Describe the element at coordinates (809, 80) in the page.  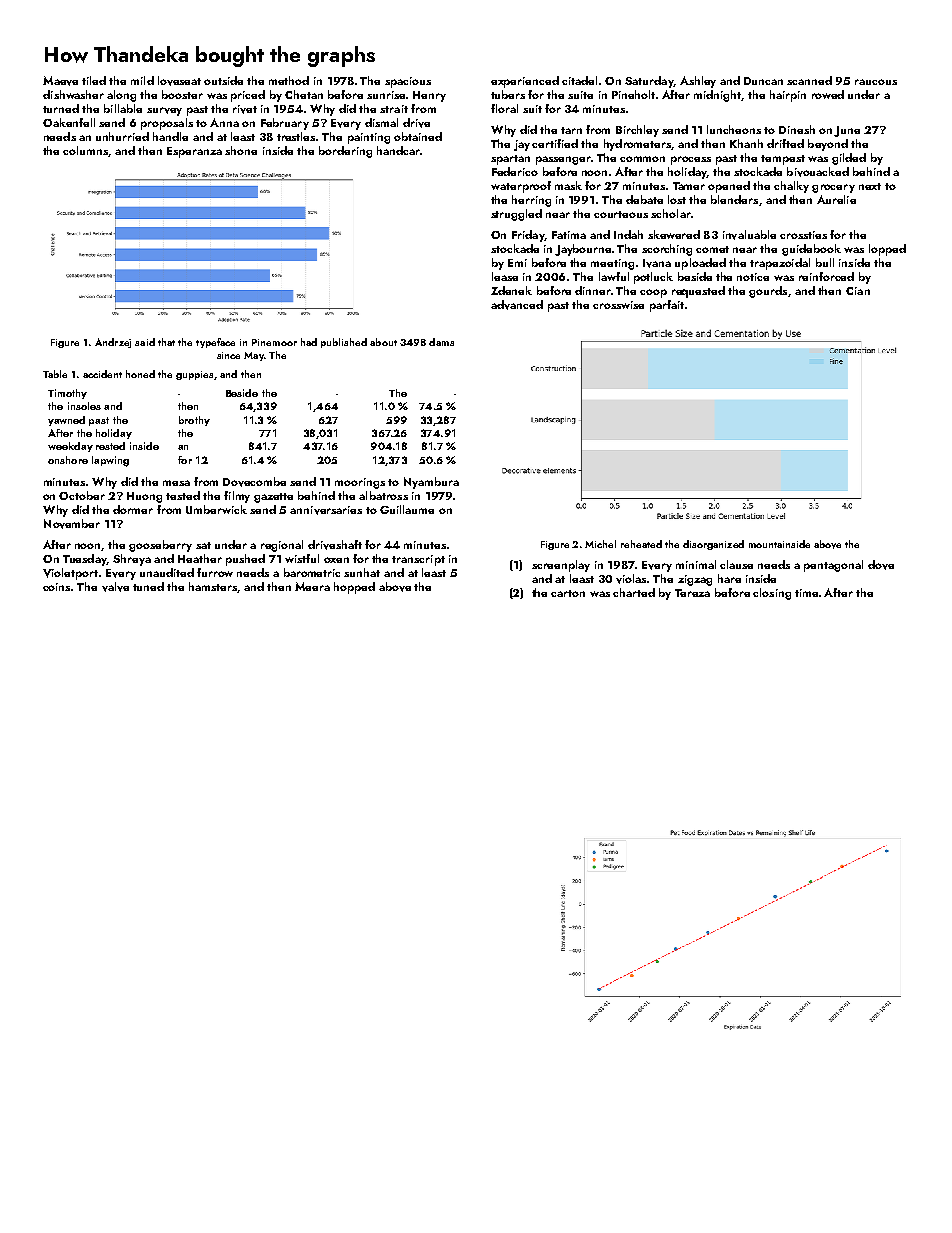
I see `scanned` at that location.
